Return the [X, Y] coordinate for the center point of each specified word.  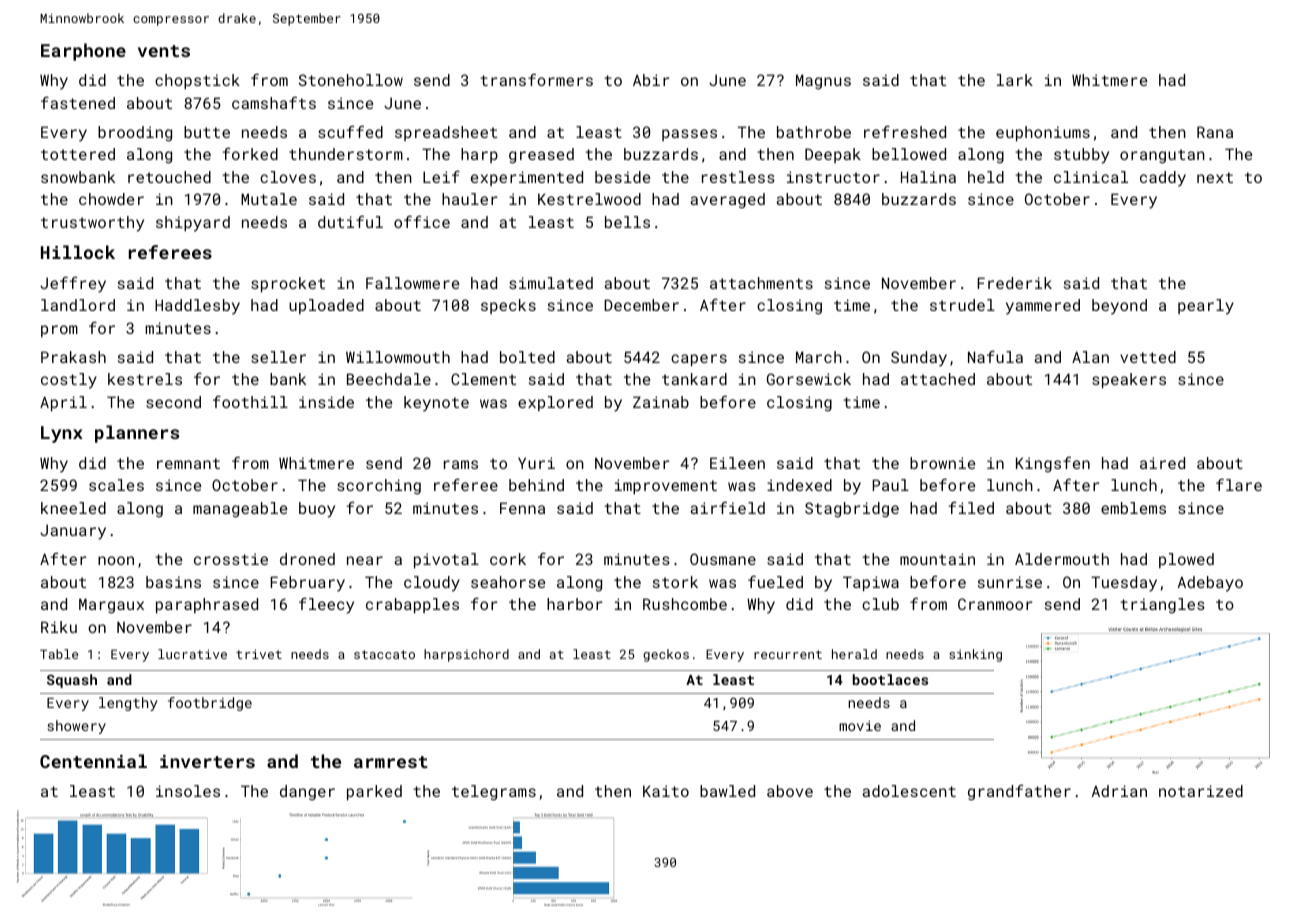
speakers [1129, 380]
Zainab [661, 402]
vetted [1148, 357]
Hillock [78, 252]
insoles [188, 791]
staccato [384, 654]
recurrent [788, 654]
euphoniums [1043, 133]
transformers [536, 80]
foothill [250, 402]
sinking [975, 655]
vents [164, 51]
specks [508, 306]
